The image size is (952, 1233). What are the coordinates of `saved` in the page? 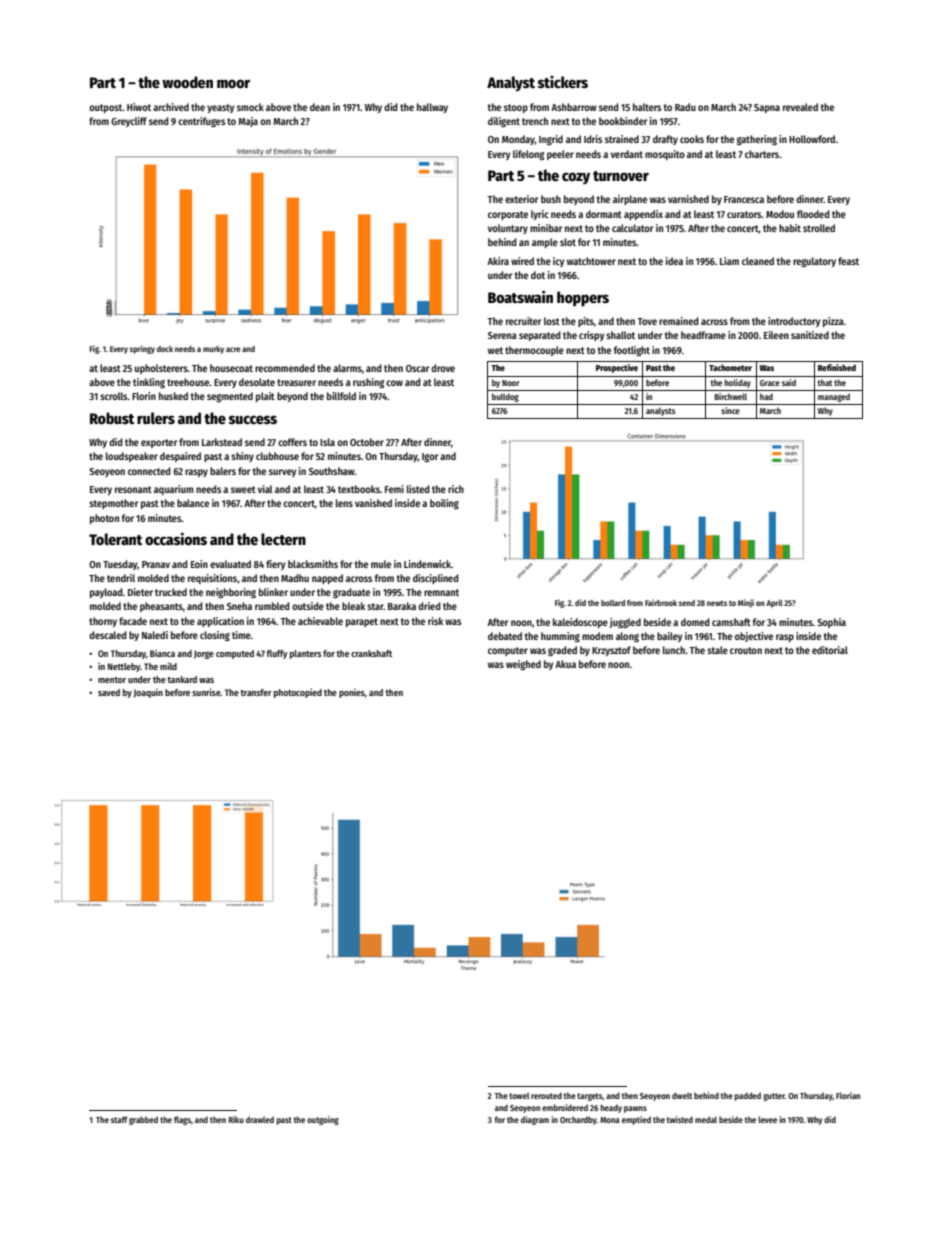 It's located at (109, 692).
